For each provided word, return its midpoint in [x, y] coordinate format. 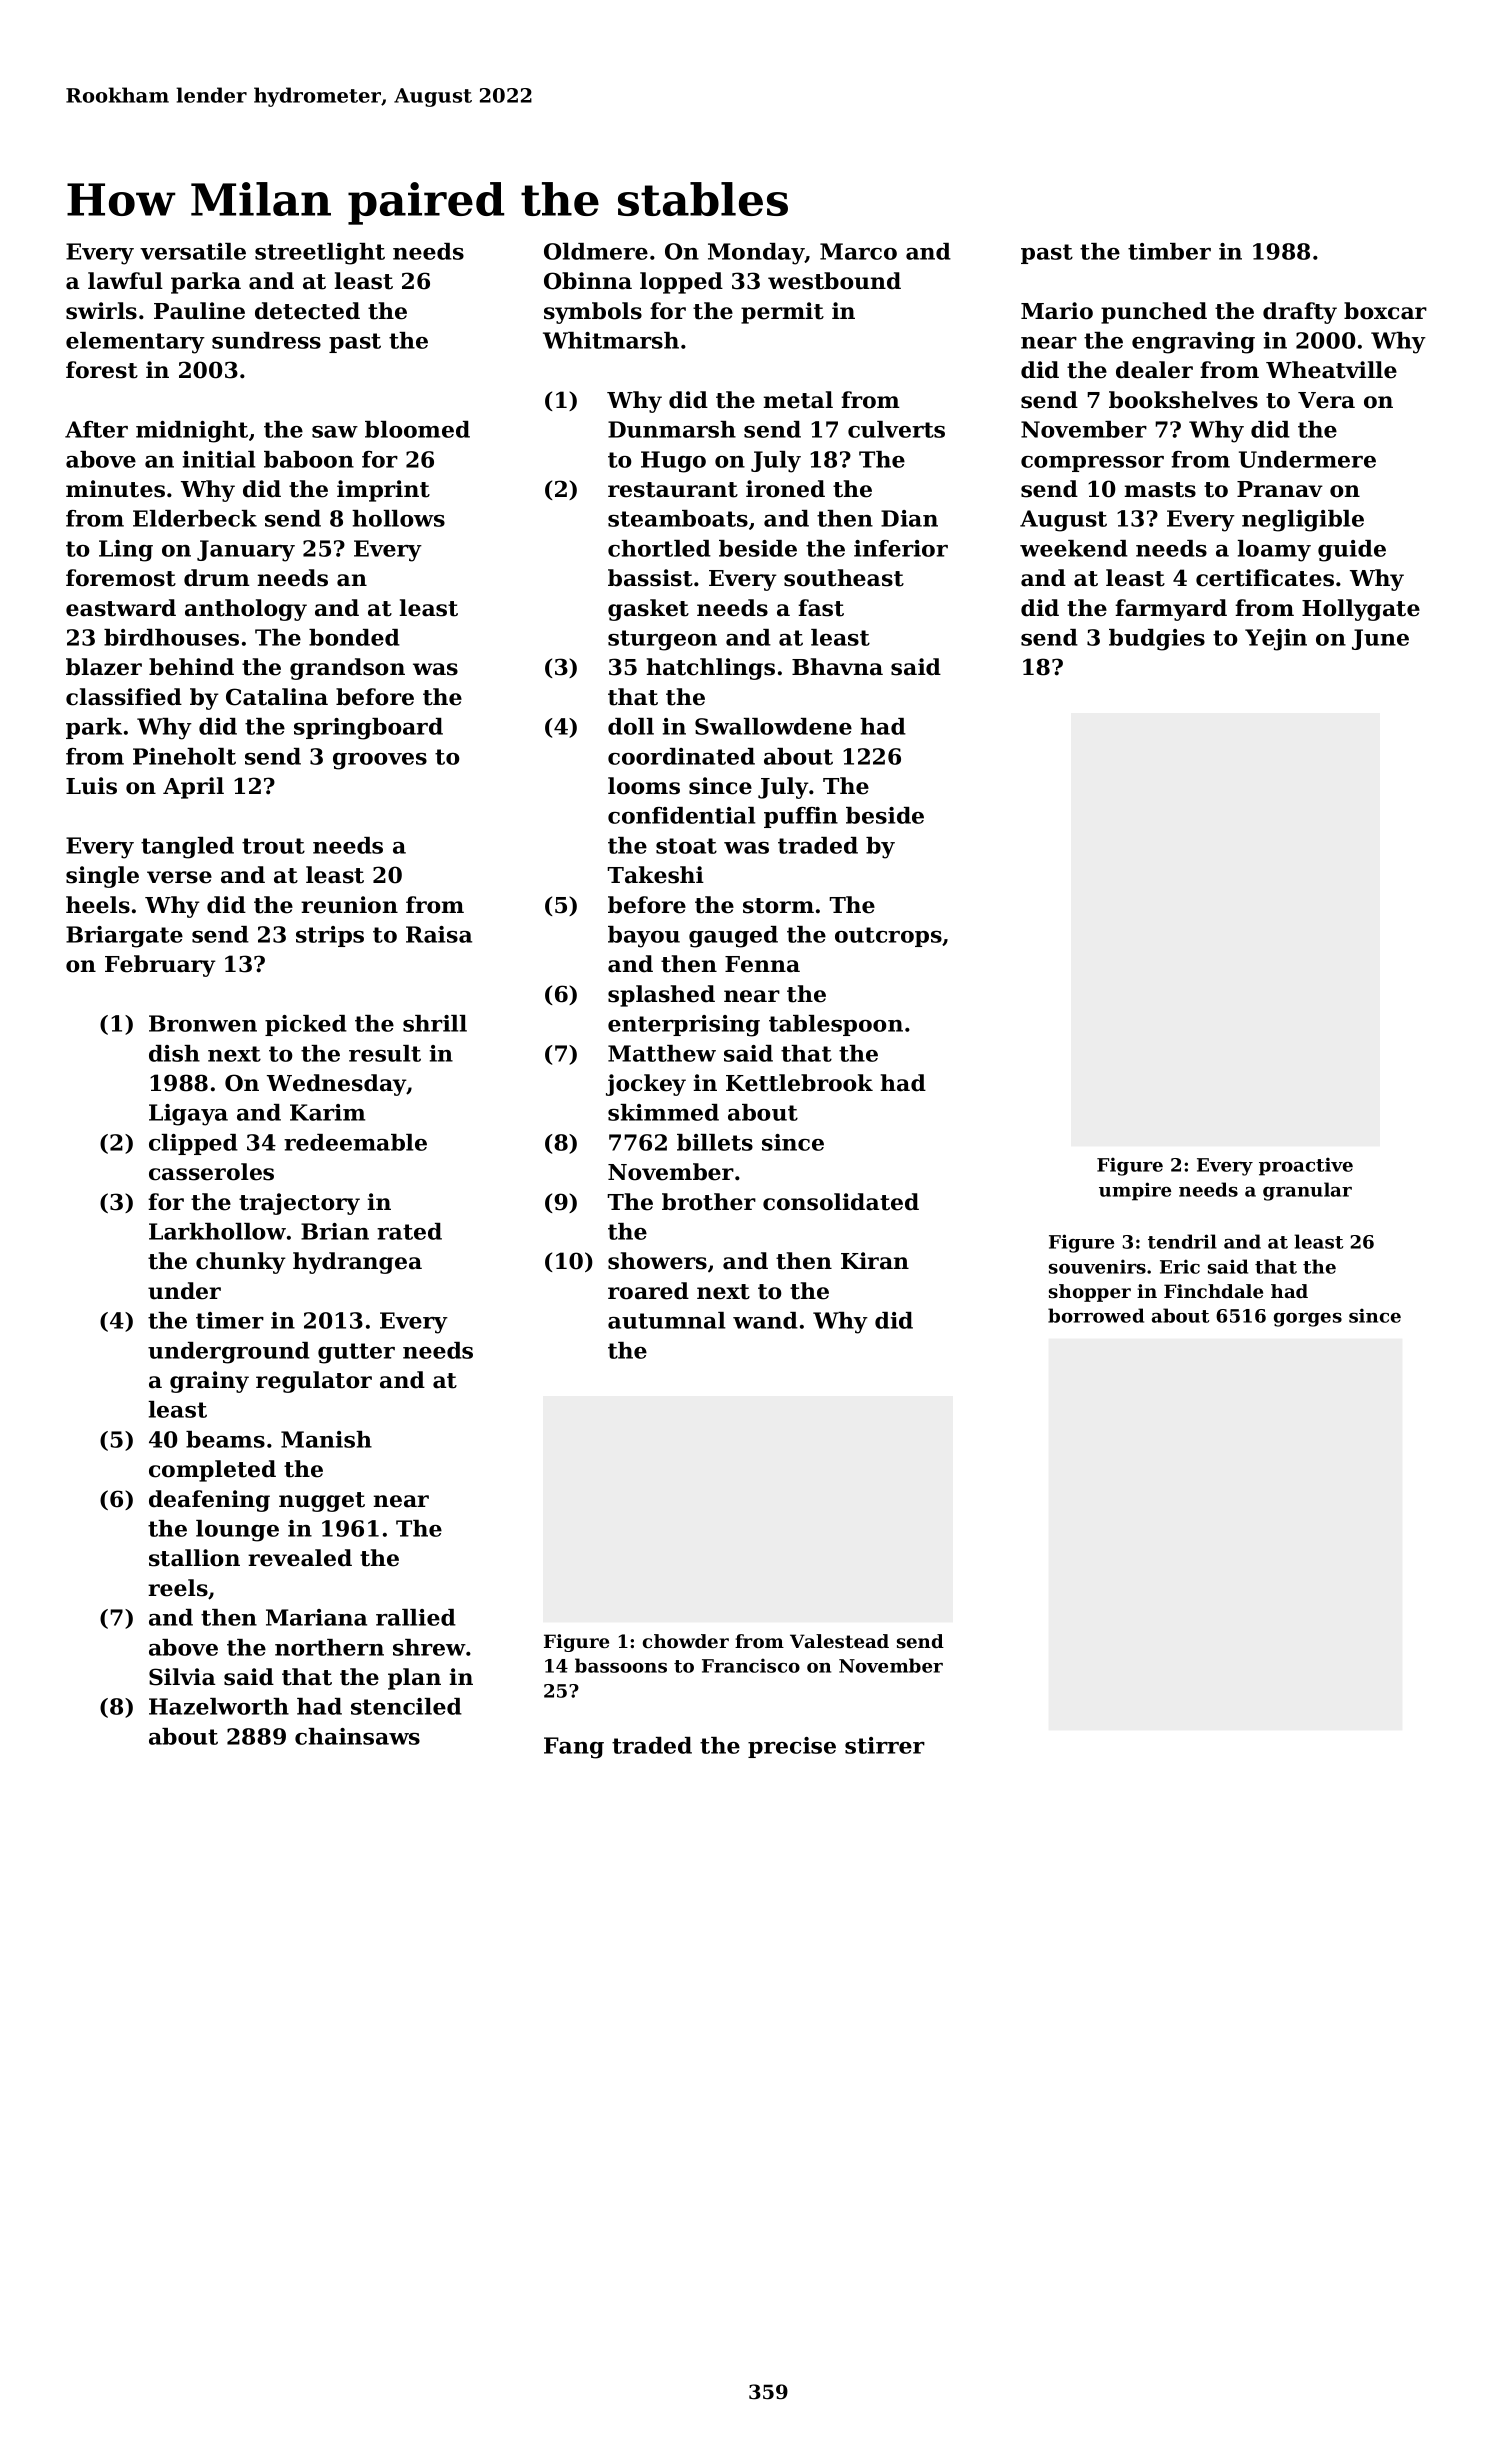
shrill [435, 1023]
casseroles [211, 1172]
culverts [896, 429]
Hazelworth [219, 1706]
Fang [574, 1748]
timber [1169, 251]
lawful [125, 281]
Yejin [1276, 640]
